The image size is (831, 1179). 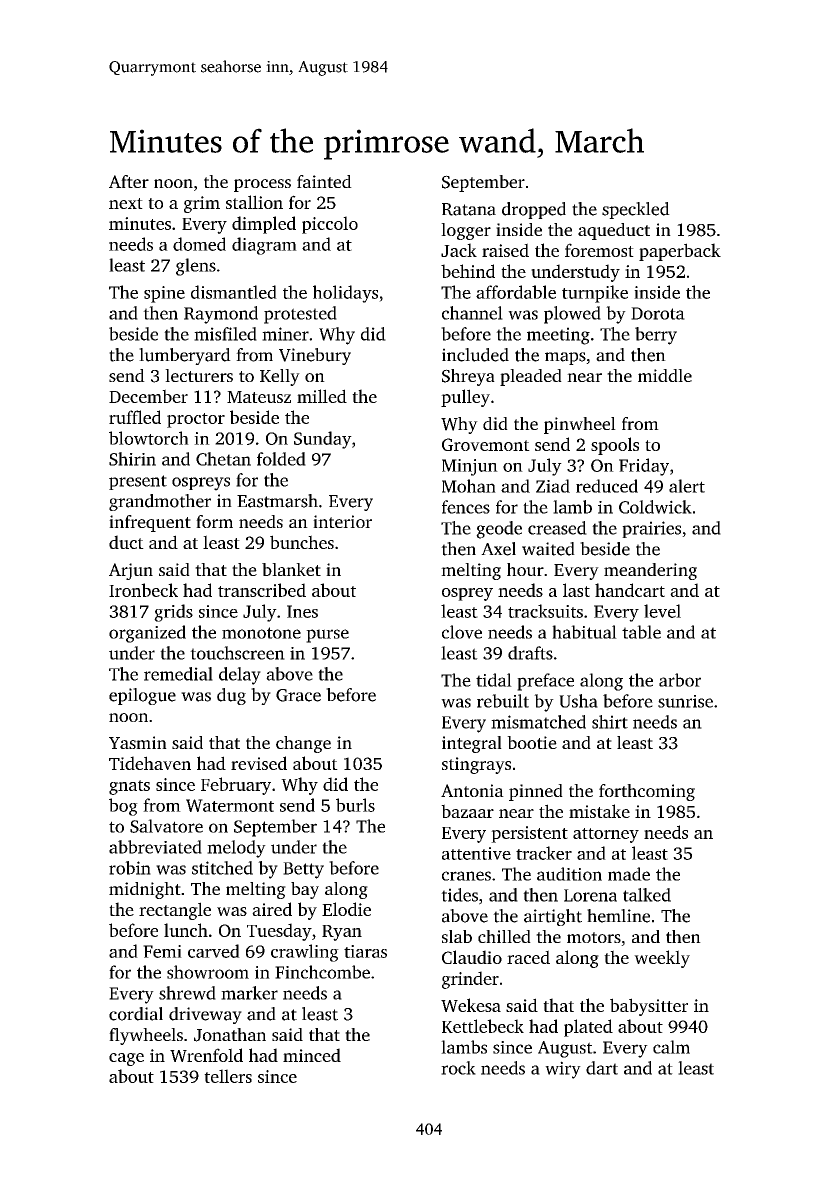 What do you see at coordinates (126, 1059) in the screenshot?
I see `cage` at bounding box center [126, 1059].
